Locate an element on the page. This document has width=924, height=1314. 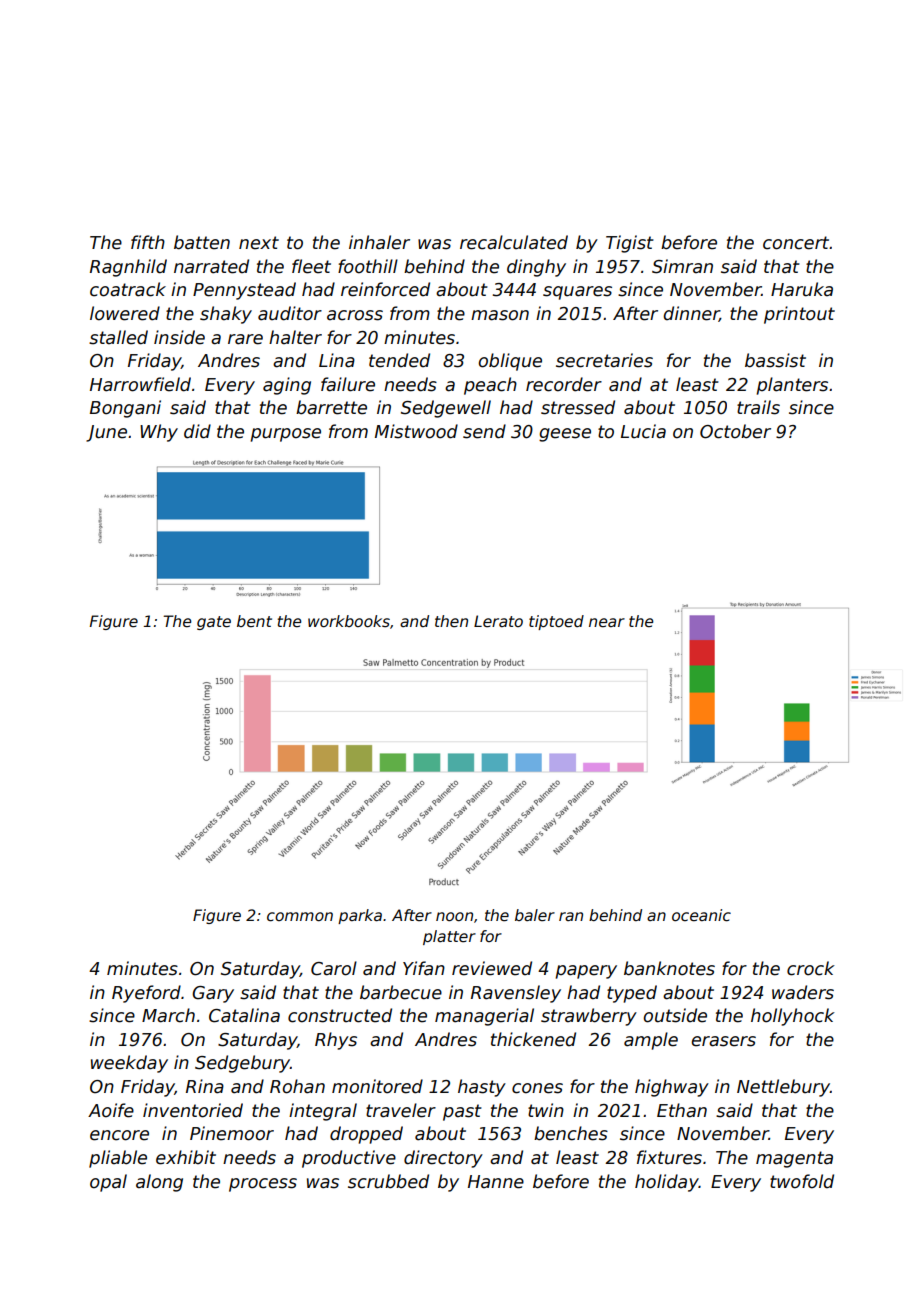
stalled is located at coordinates (118, 337).
